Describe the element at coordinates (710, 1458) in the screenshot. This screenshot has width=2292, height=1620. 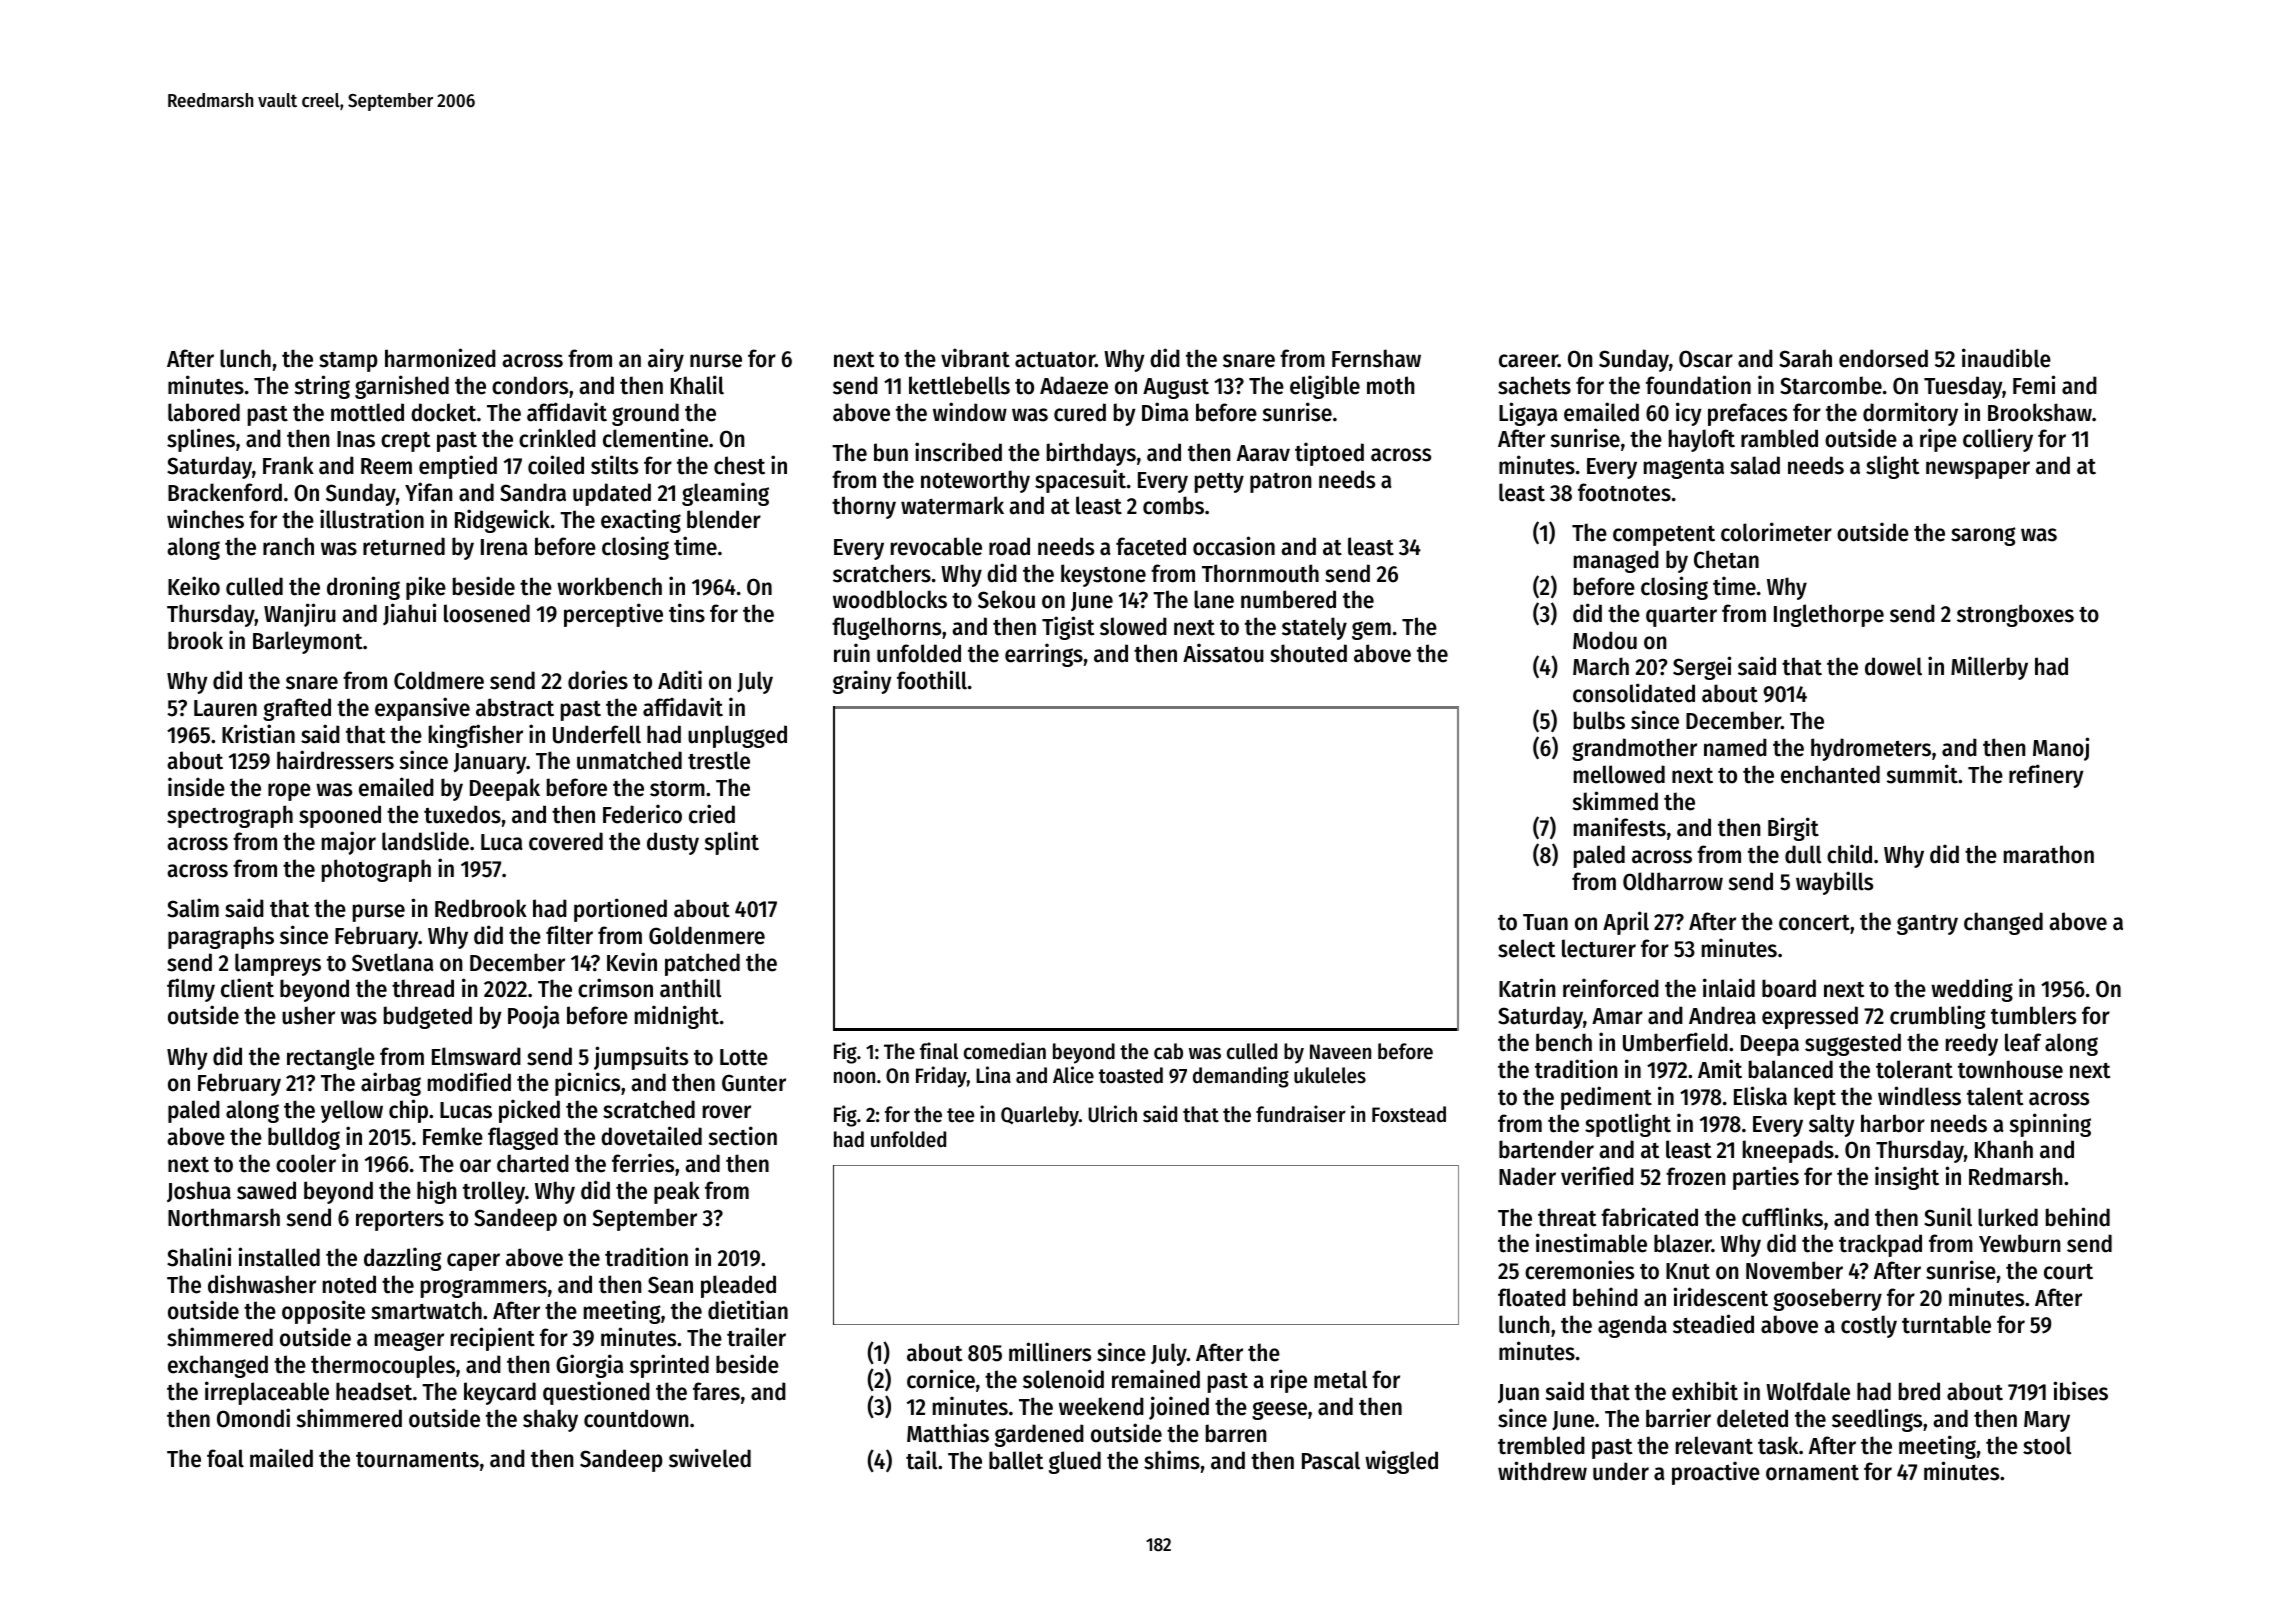
I see `swiveled` at that location.
